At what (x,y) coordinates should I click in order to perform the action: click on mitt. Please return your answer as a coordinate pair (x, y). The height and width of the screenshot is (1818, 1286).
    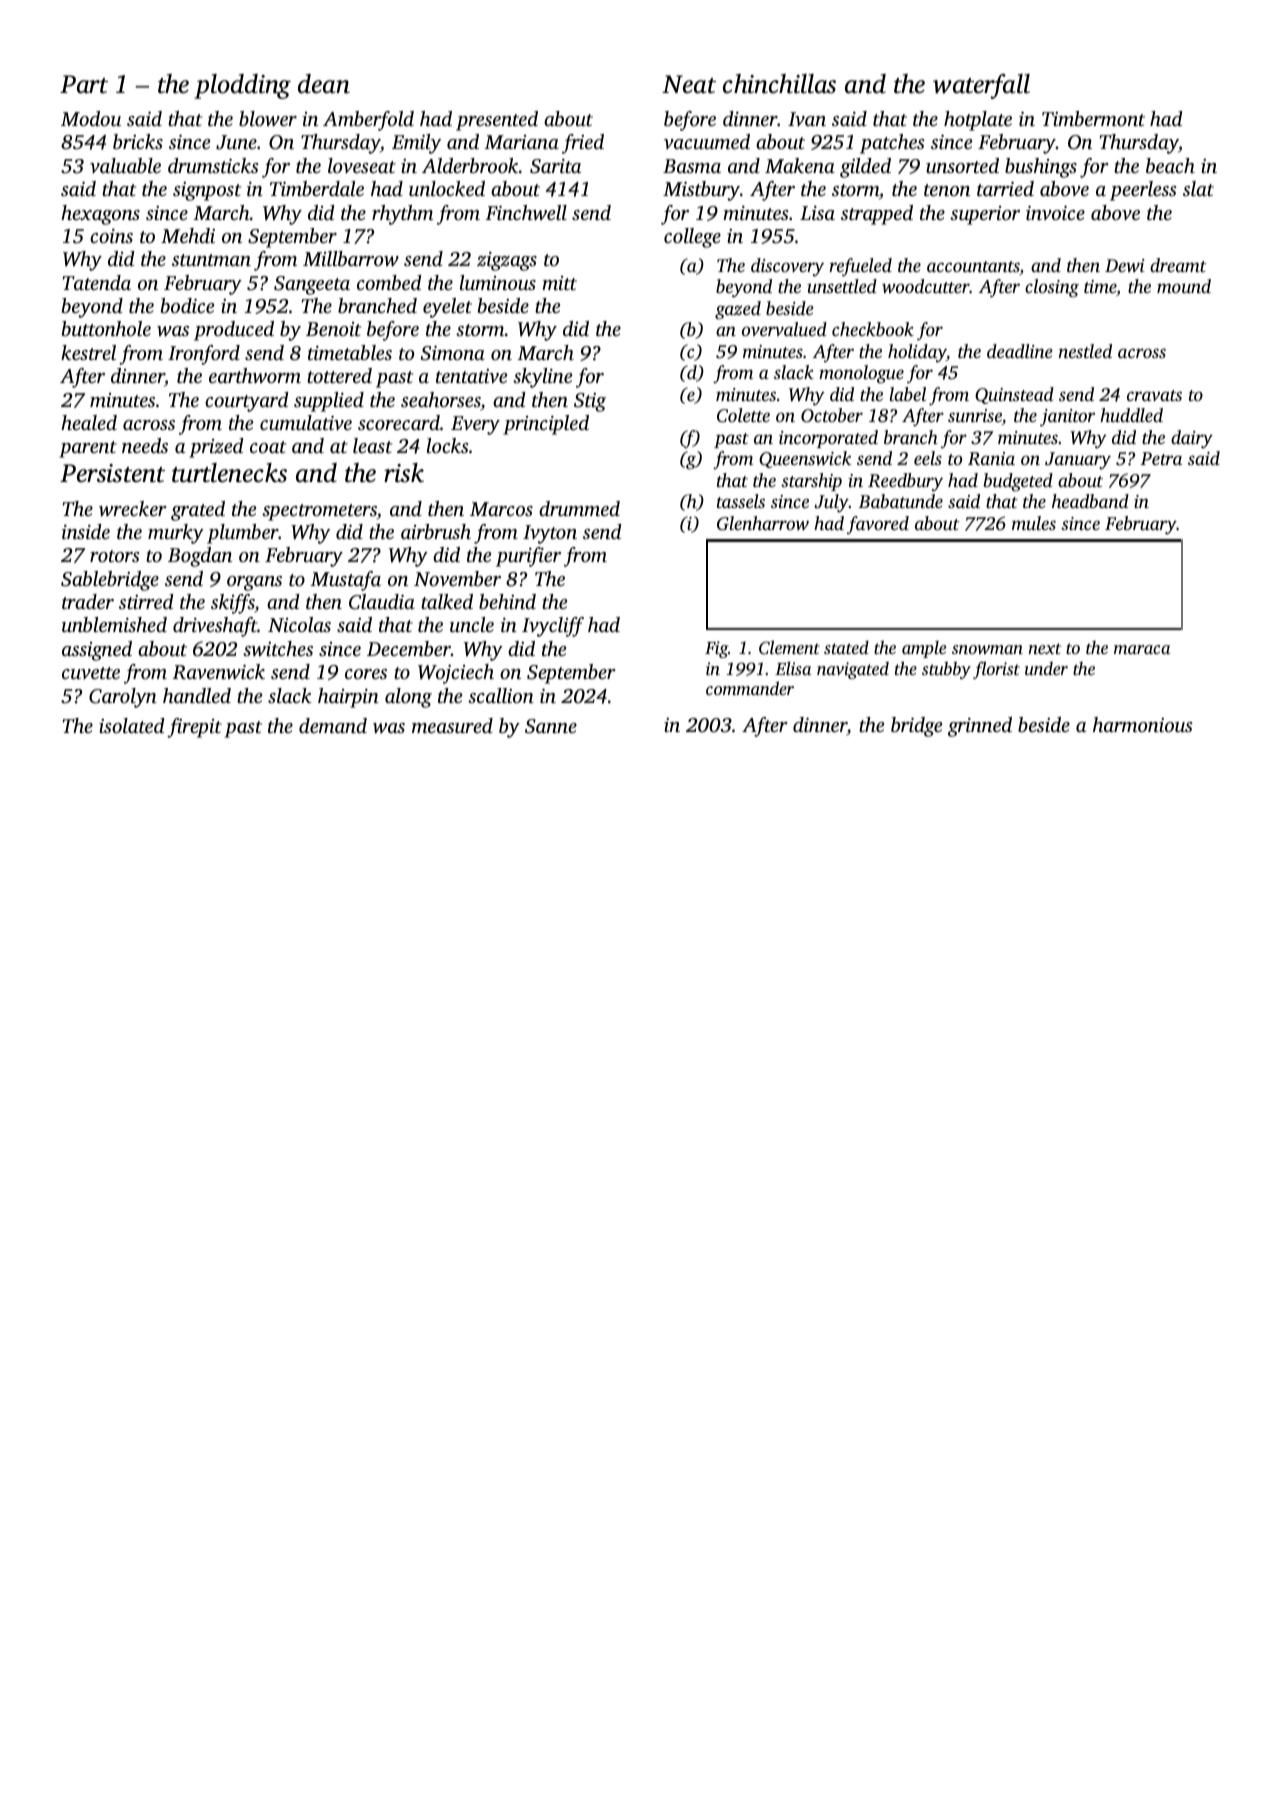
    Looking at the image, I should click on (559, 283).
